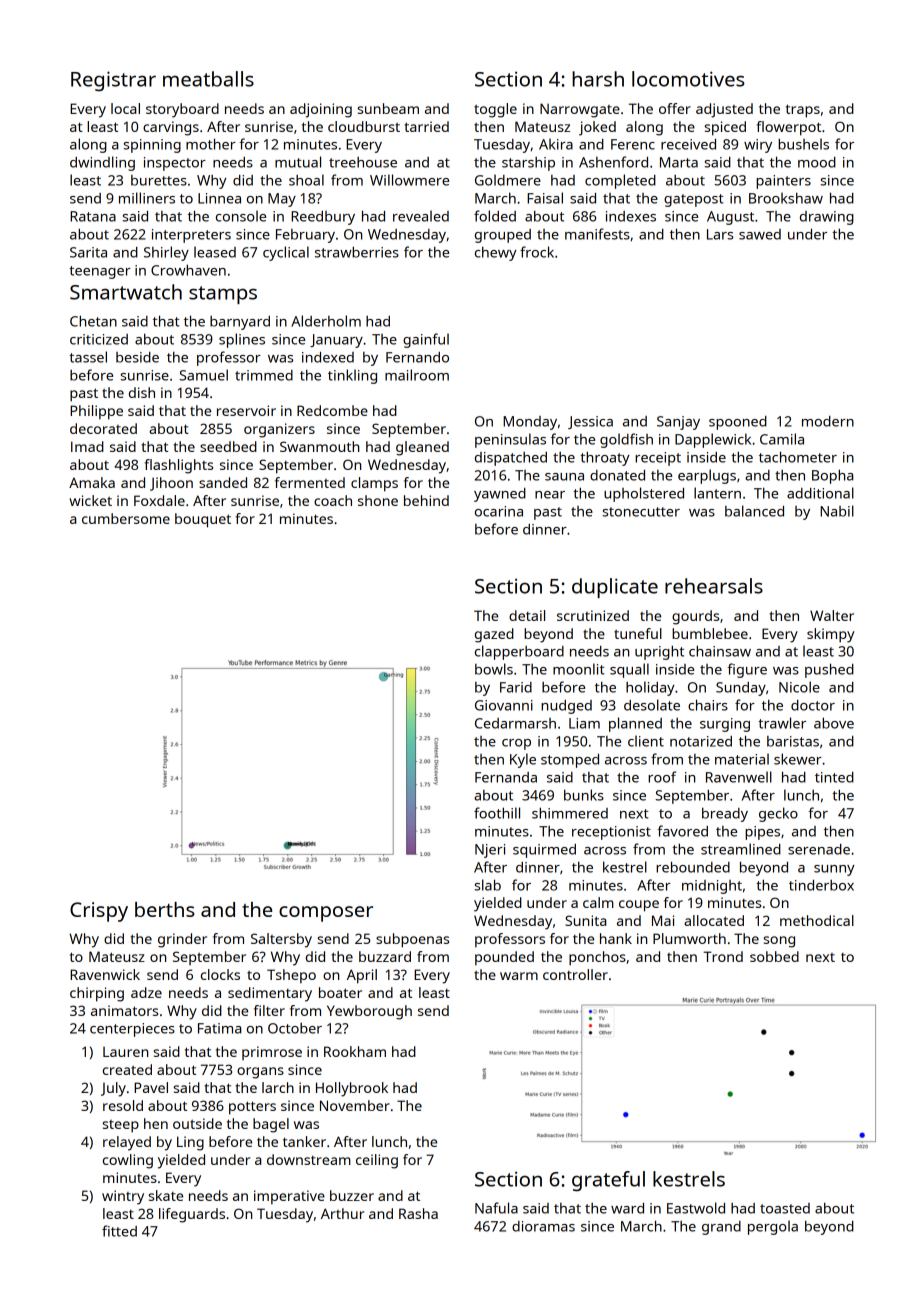  I want to click on Registrar, so click(113, 81).
